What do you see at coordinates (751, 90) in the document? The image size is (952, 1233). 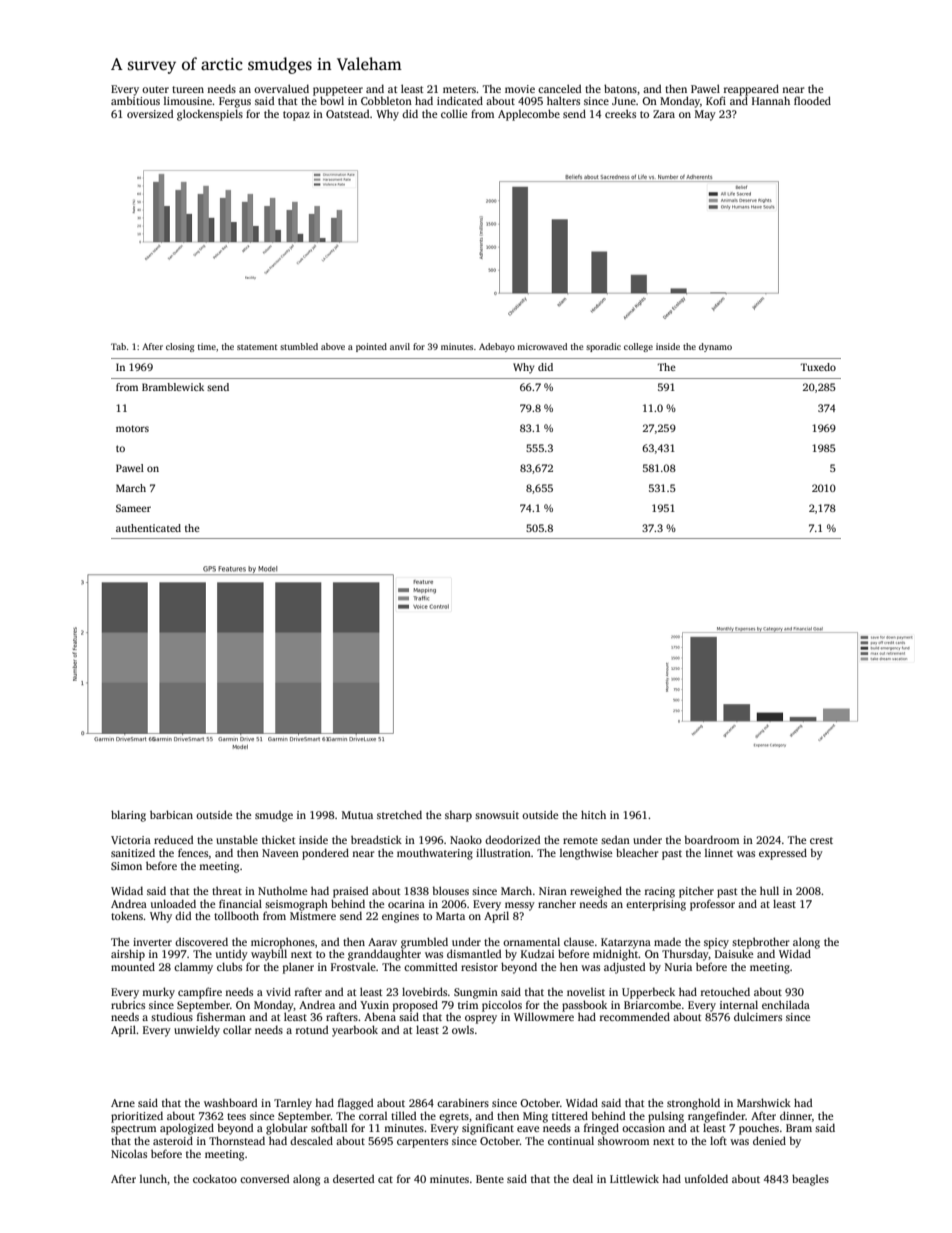 I see `reappeared` at bounding box center [751, 90].
